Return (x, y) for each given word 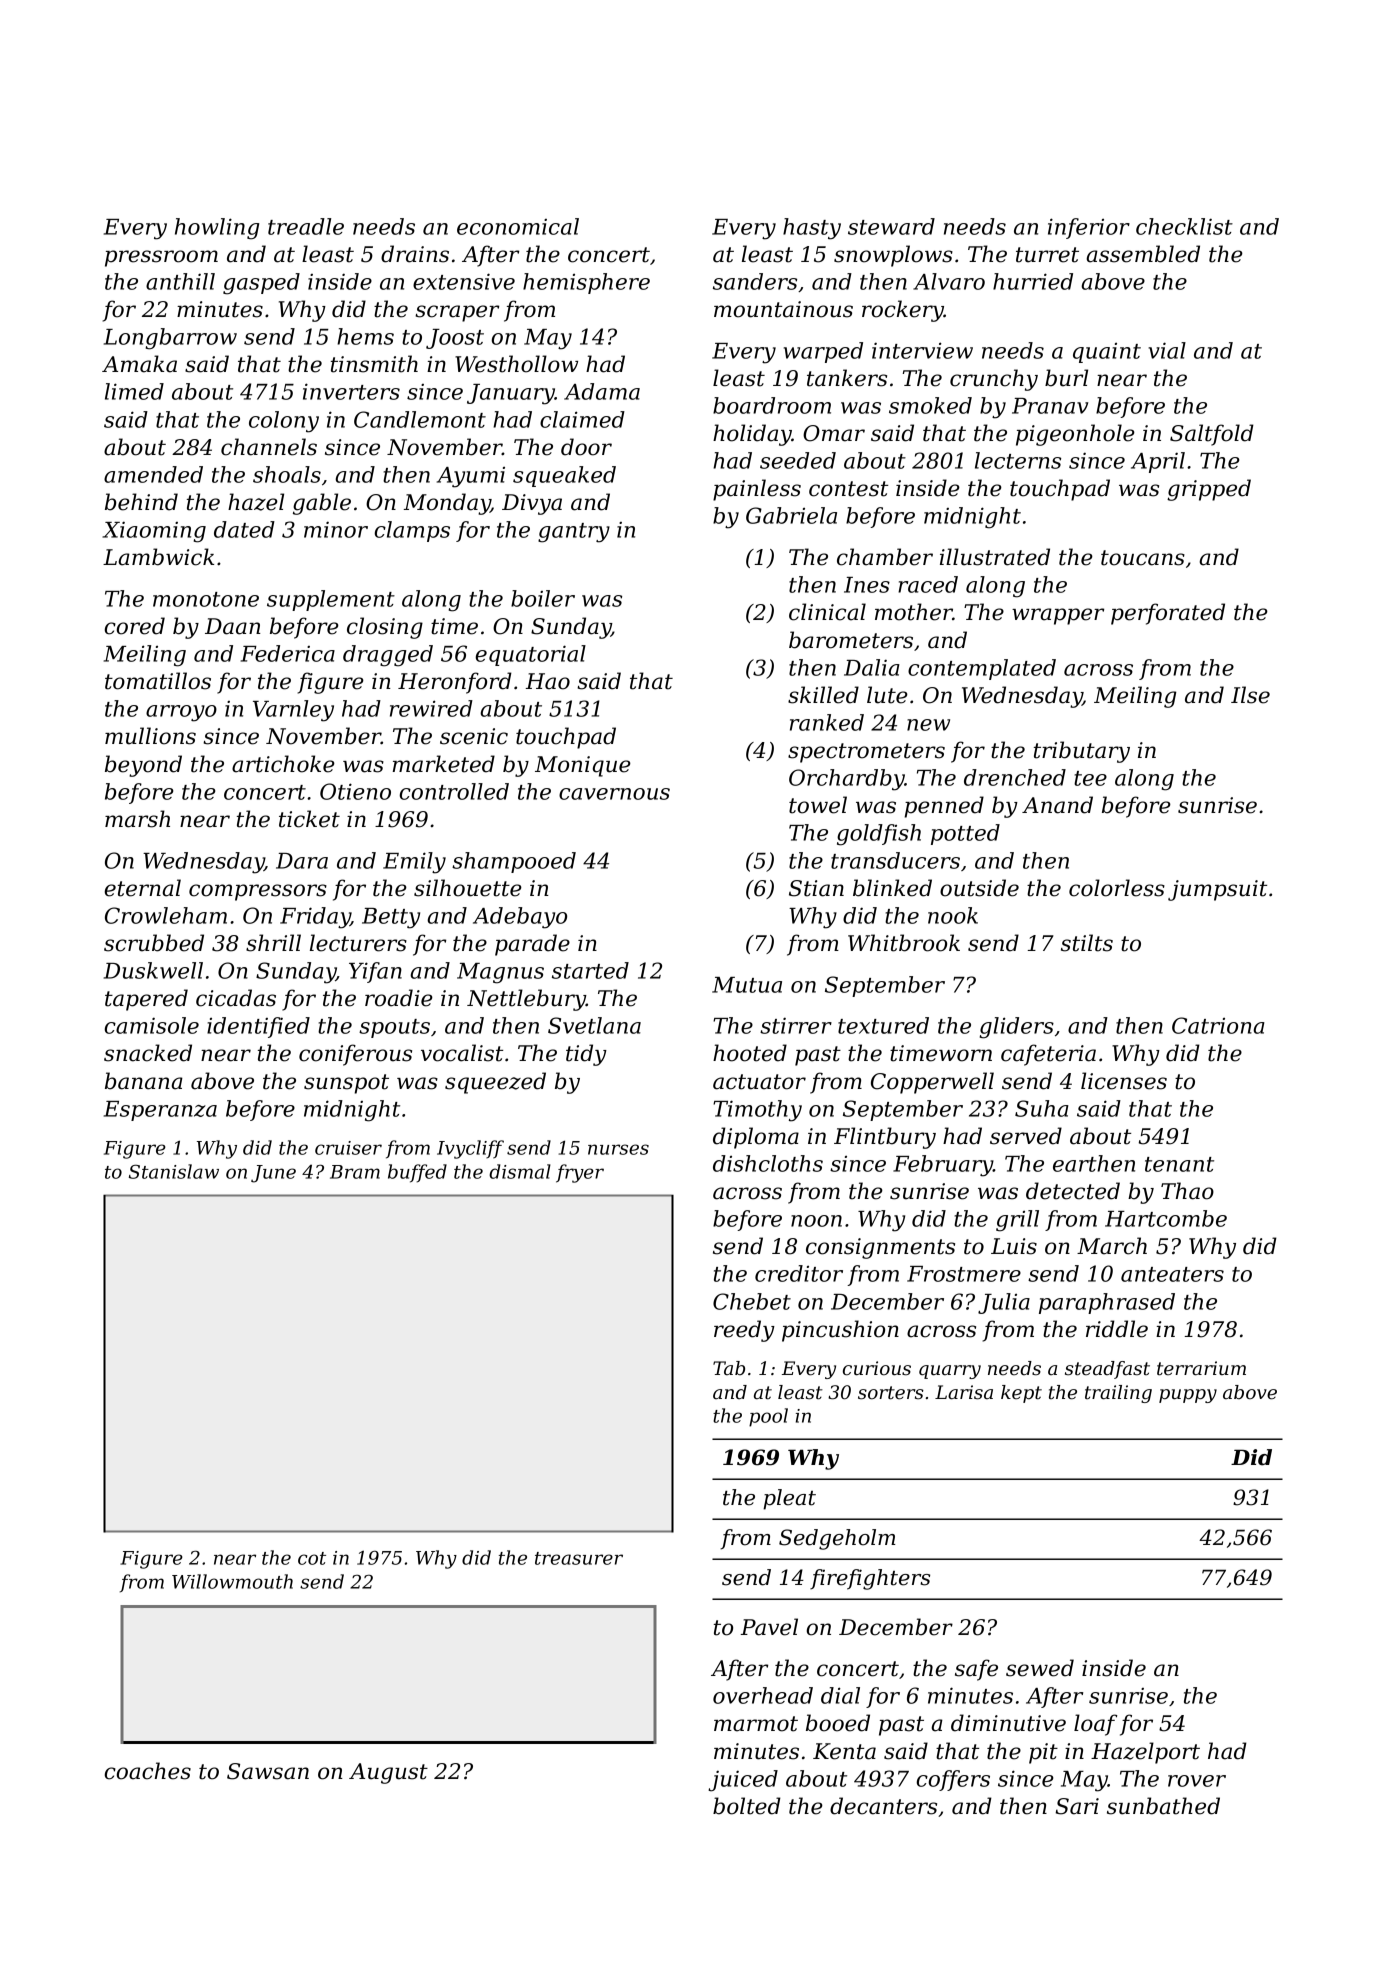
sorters (891, 1393)
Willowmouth (232, 1581)
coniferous (355, 1055)
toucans (1143, 558)
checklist (1184, 226)
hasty (812, 229)
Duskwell (153, 970)
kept (1021, 1394)
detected (1073, 1191)
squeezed (495, 1083)
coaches (148, 1771)
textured (883, 1025)
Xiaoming (154, 532)
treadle (306, 226)
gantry (574, 533)
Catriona (1218, 1025)
